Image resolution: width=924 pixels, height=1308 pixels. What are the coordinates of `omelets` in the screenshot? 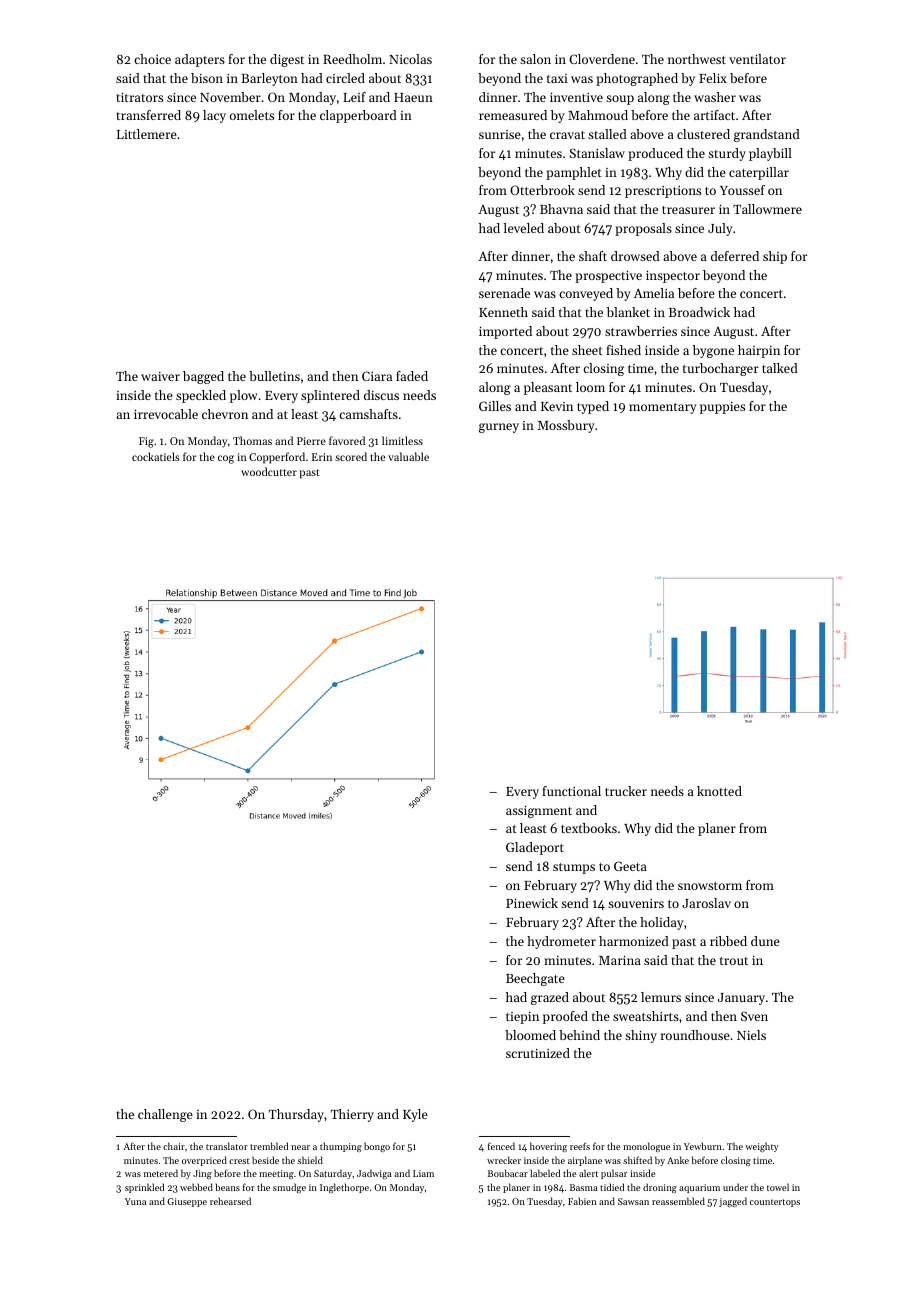 It's located at (252, 115).
